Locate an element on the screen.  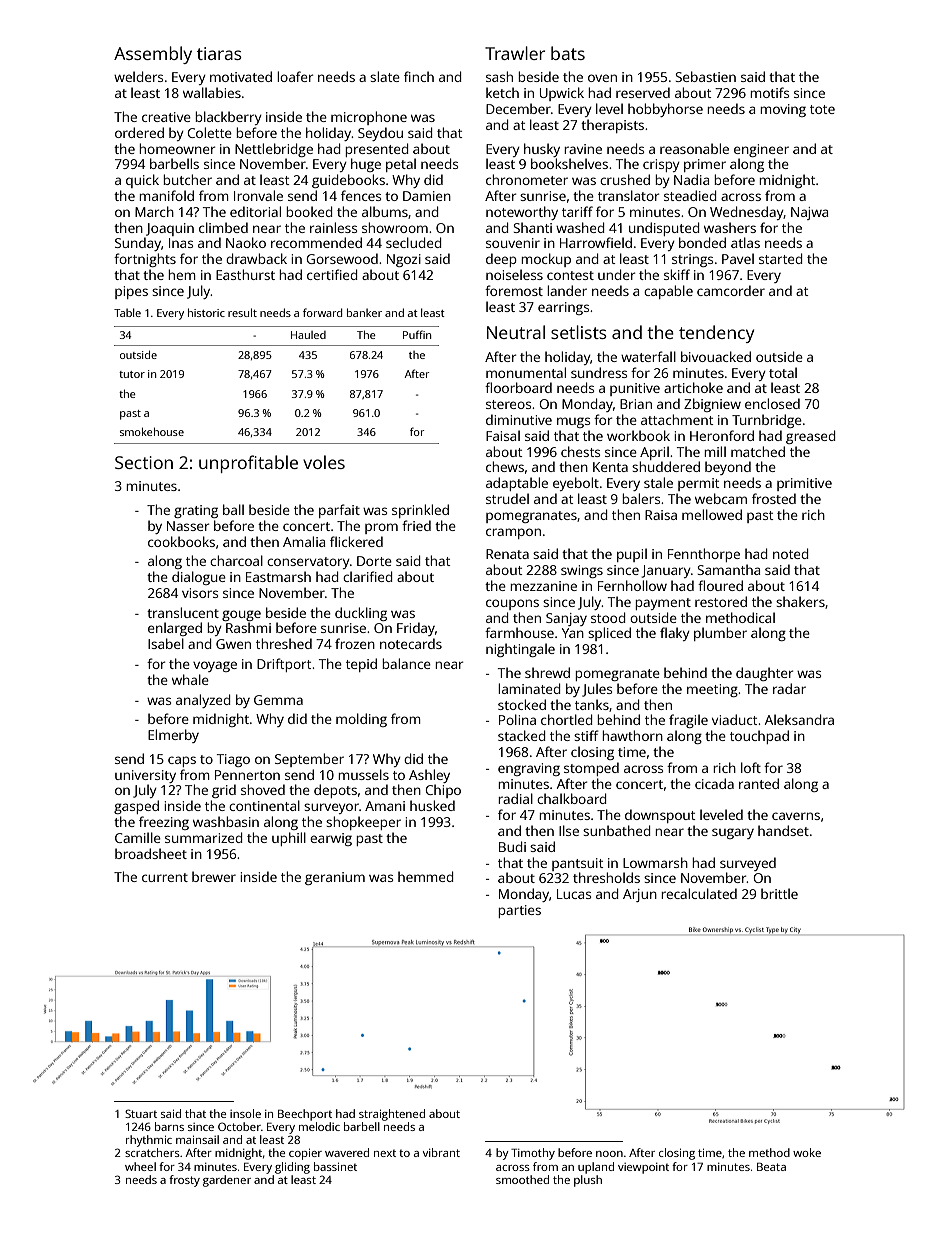
Brian is located at coordinates (636, 404).
